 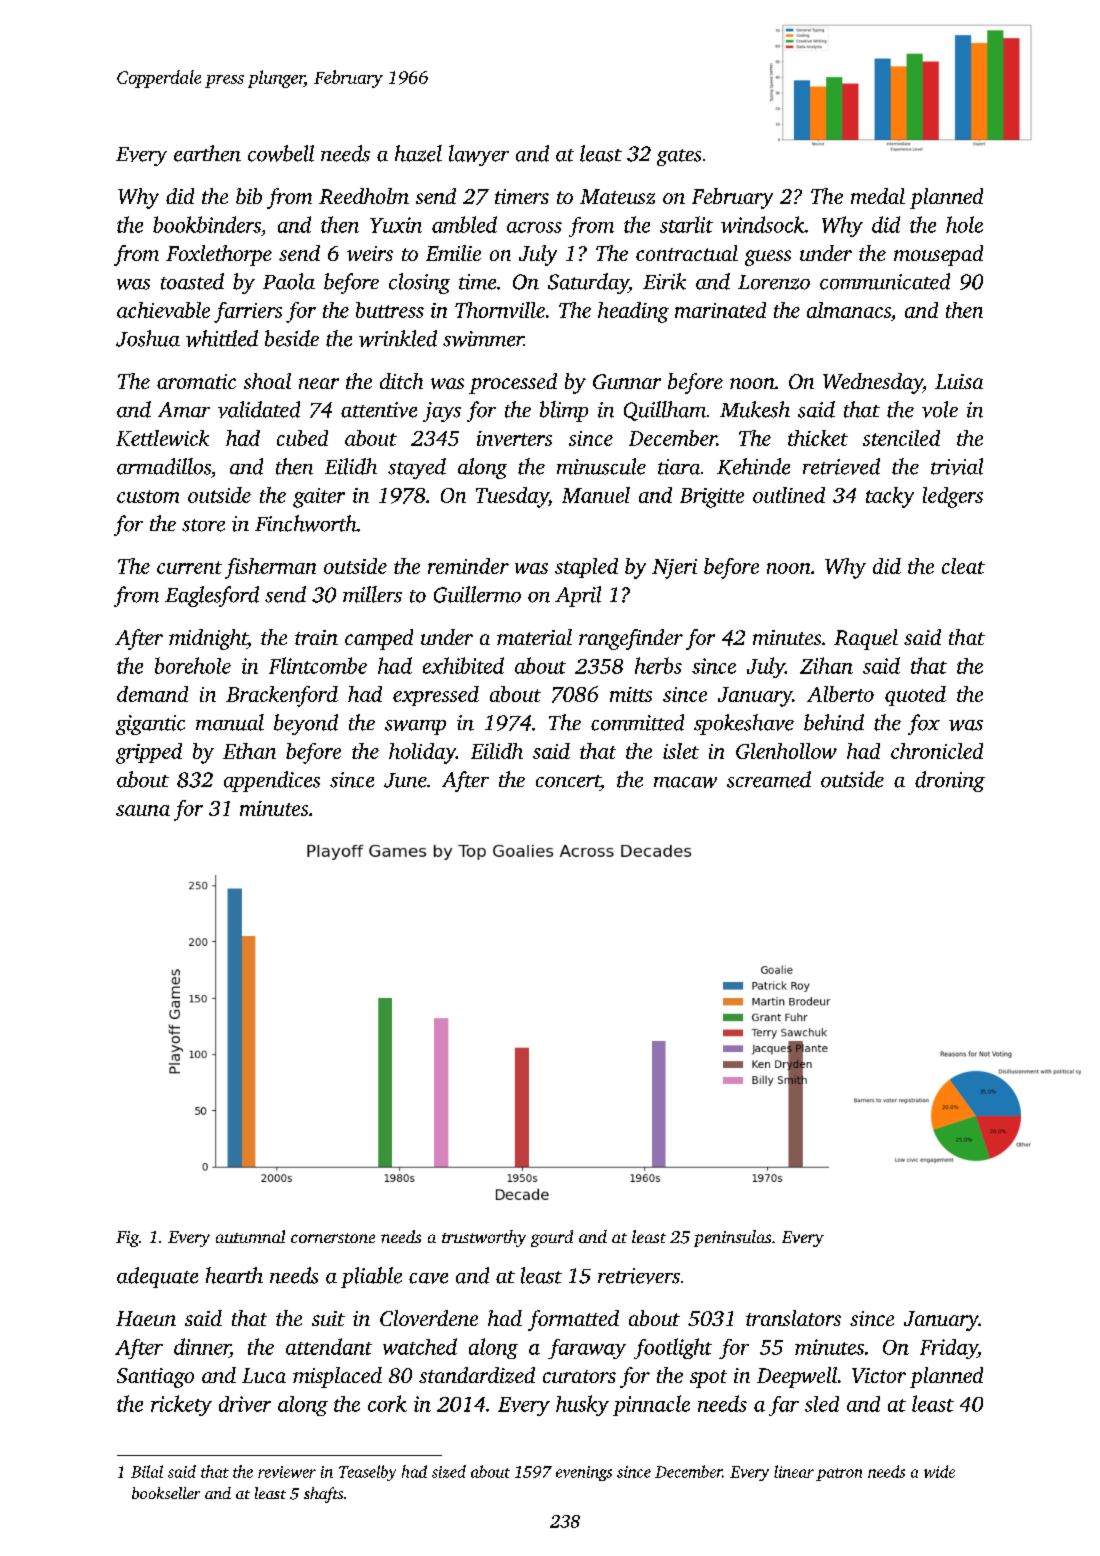 I want to click on lawyer, so click(x=479, y=155).
